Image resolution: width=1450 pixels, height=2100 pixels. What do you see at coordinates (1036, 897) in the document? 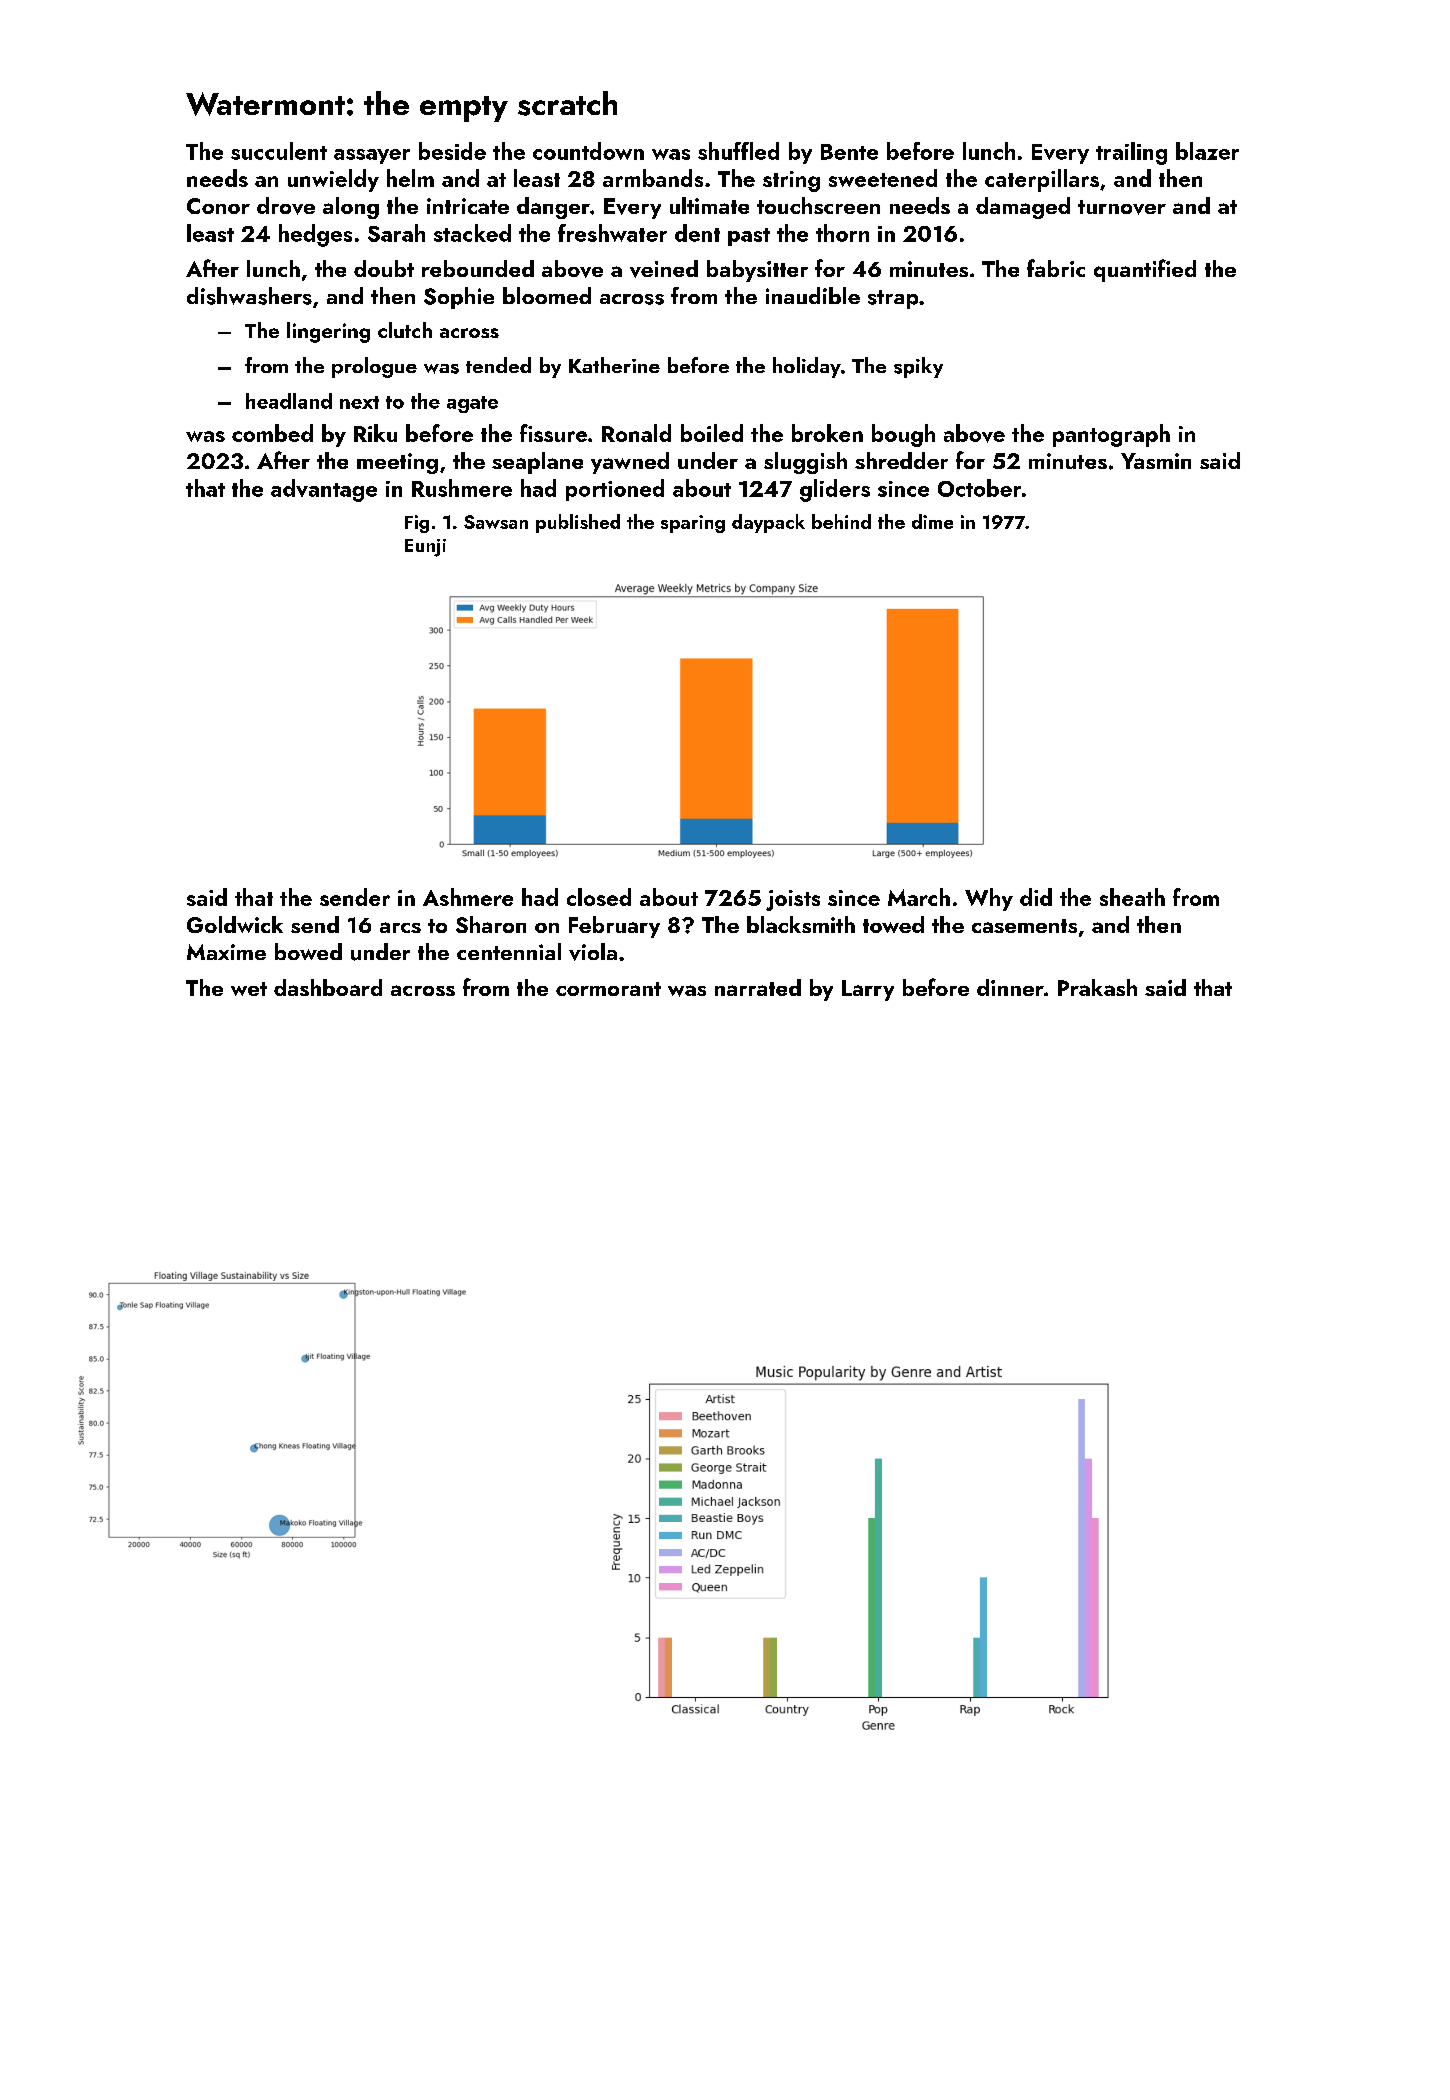
I see `did` at bounding box center [1036, 897].
